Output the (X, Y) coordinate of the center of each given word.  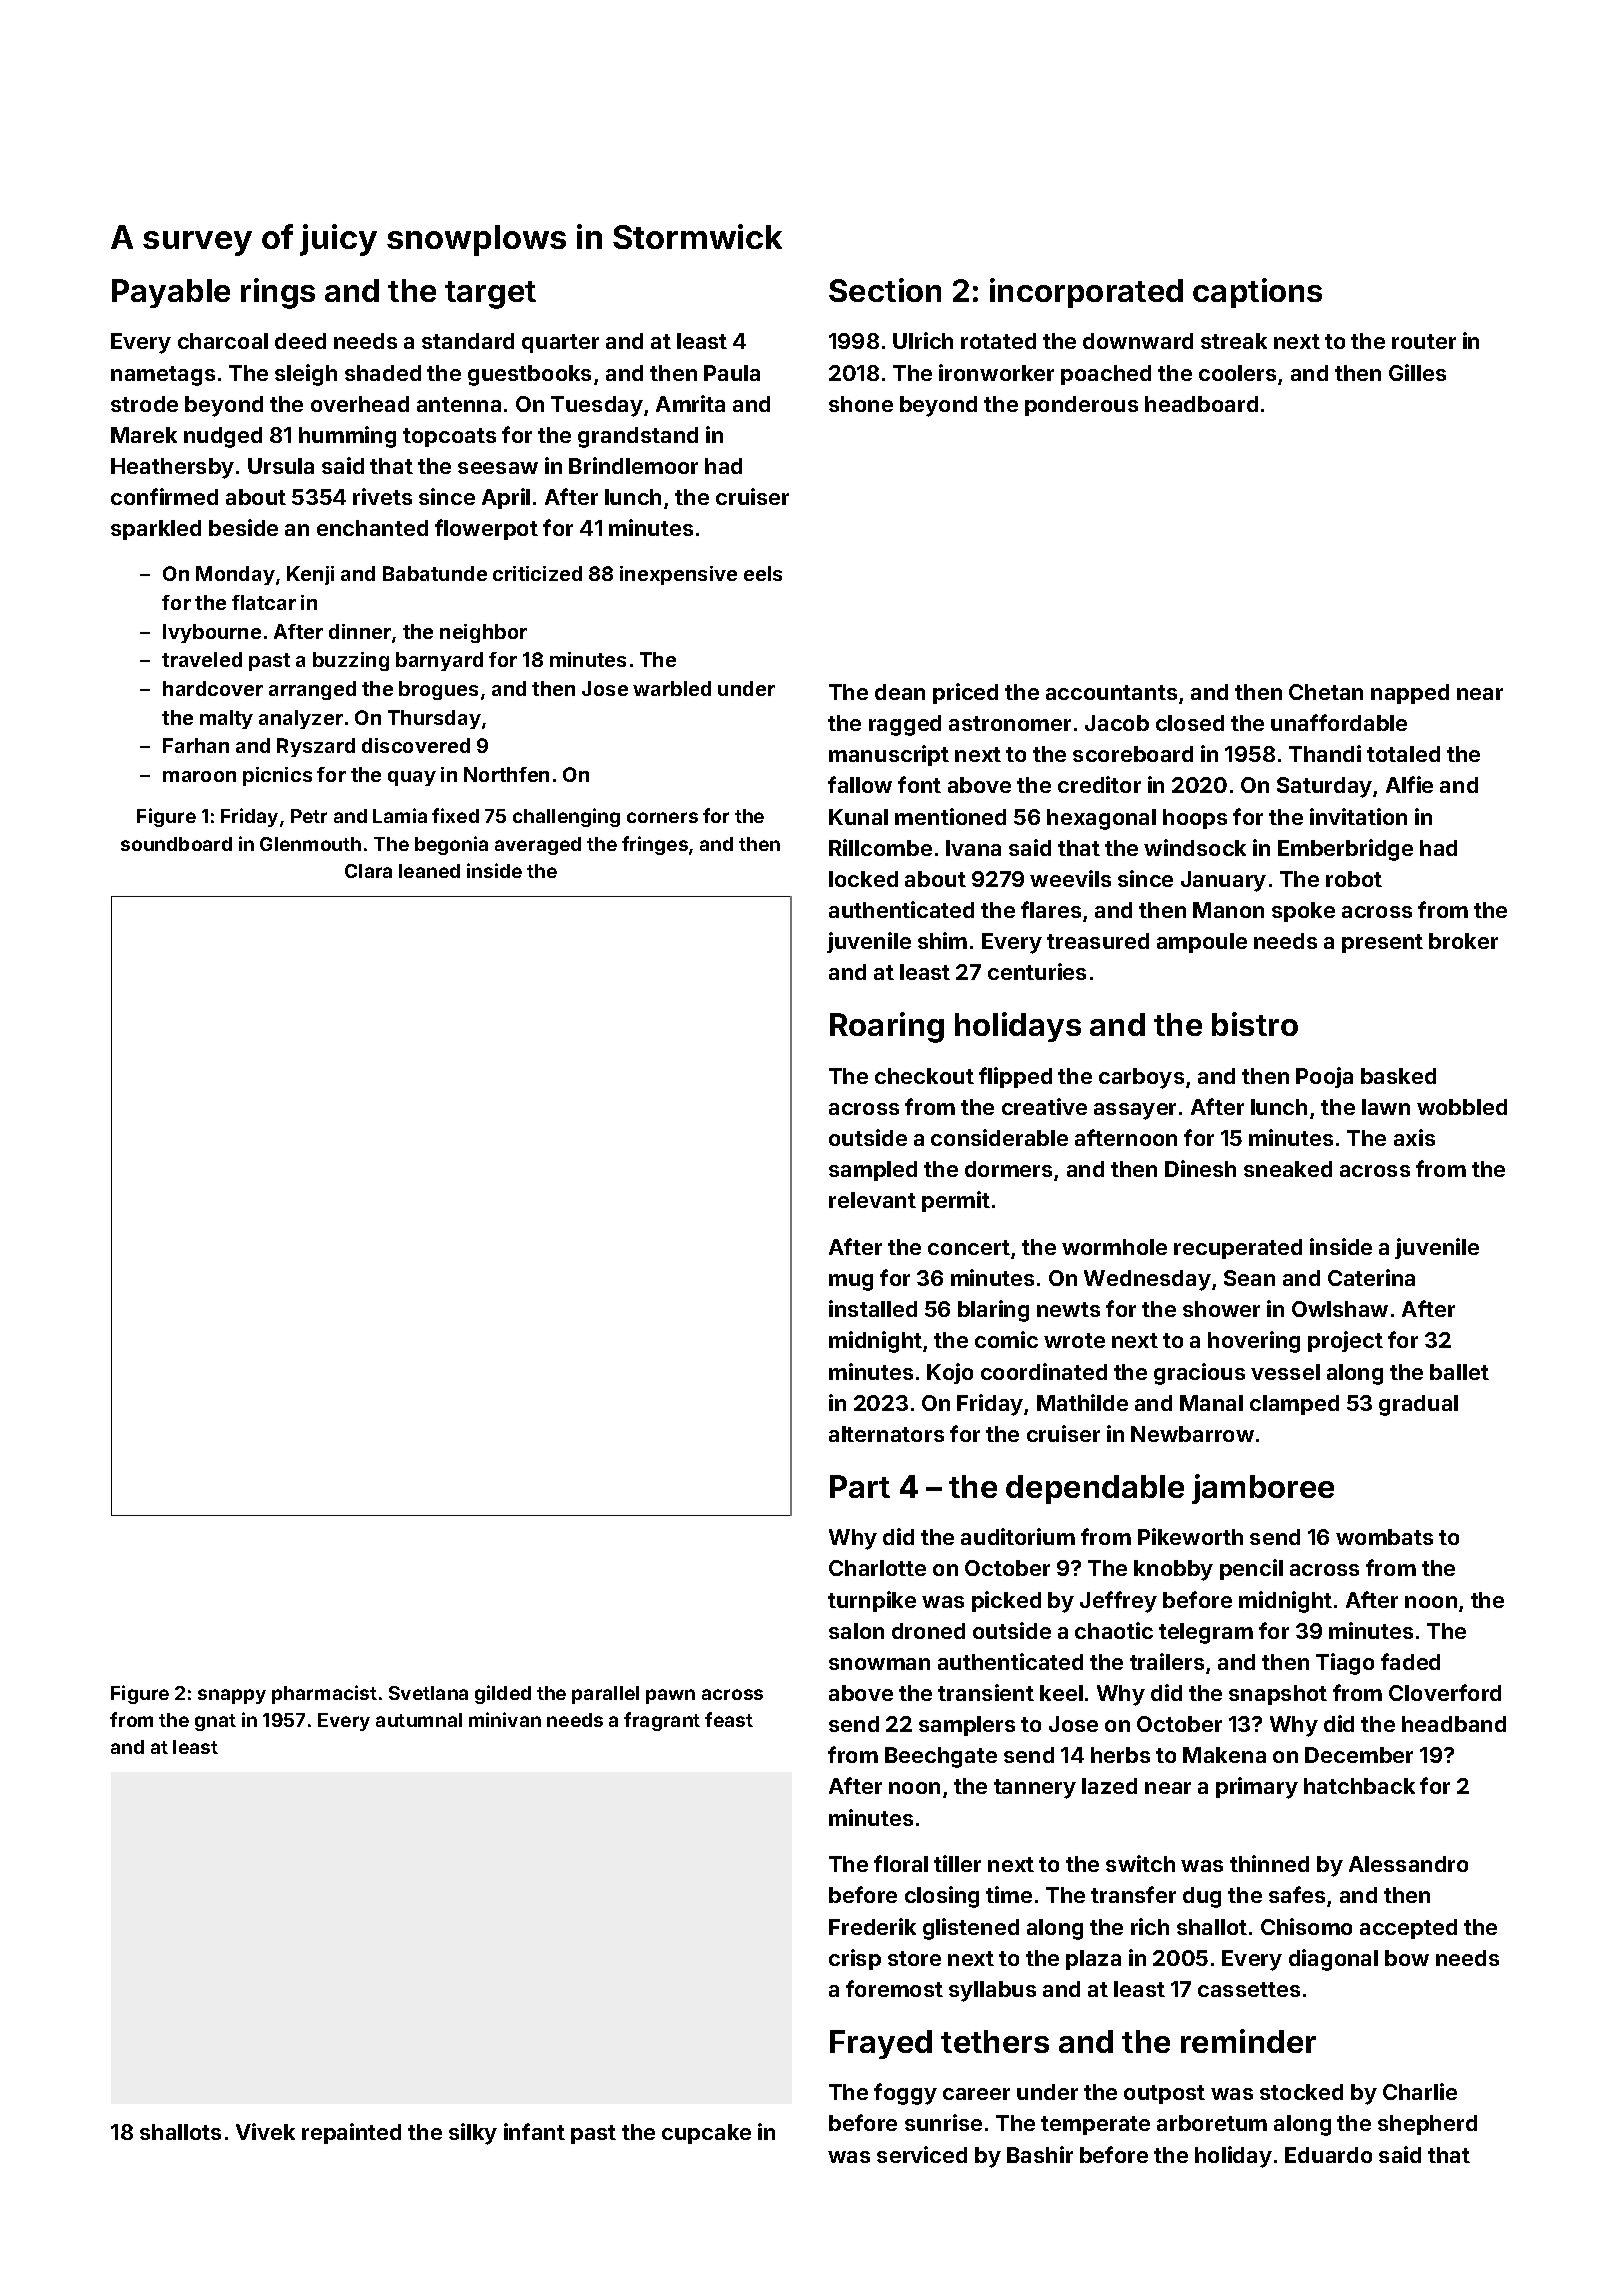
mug (851, 1282)
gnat (215, 1722)
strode (144, 404)
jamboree (1263, 1489)
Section (885, 290)
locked (863, 879)
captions (1257, 293)
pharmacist (324, 1694)
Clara (368, 871)
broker (1463, 941)
